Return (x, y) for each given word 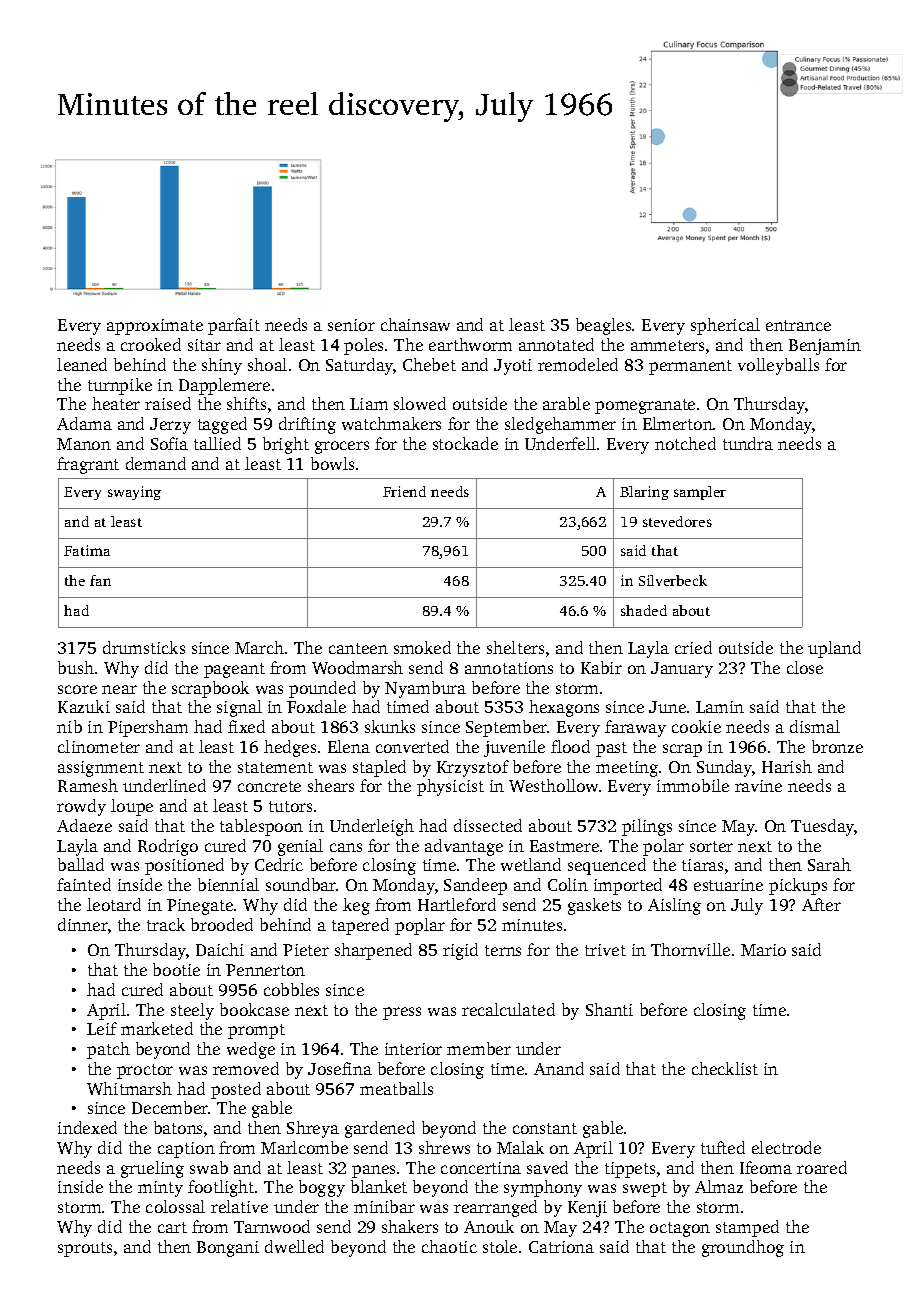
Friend (404, 491)
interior (413, 1049)
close (805, 667)
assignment (101, 769)
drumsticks (144, 647)
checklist (725, 1068)
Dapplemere (224, 386)
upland (834, 649)
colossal (175, 1206)
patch (108, 1050)
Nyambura (425, 689)
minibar (384, 1206)
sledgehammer (560, 425)
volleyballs (778, 366)
